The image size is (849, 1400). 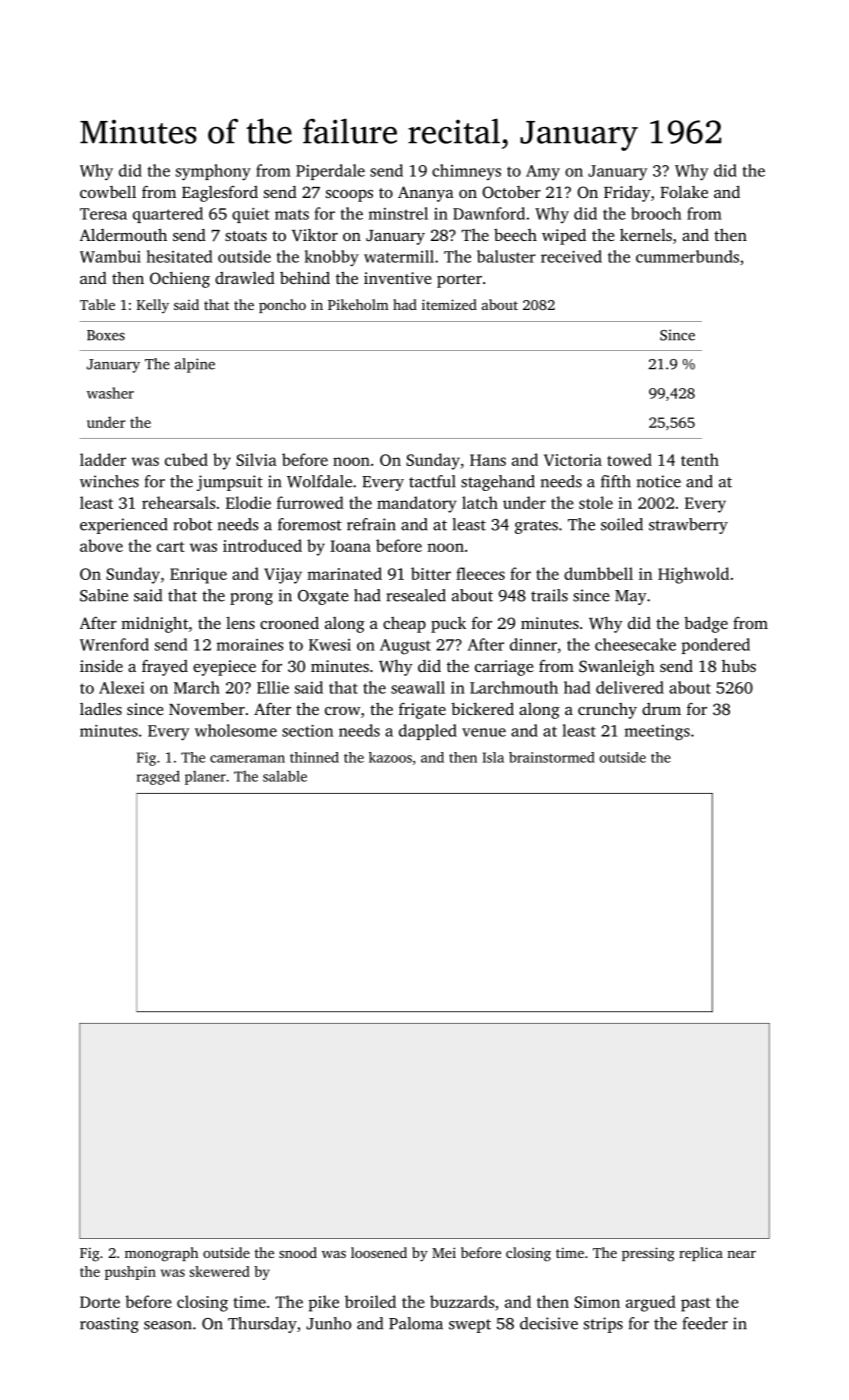 What do you see at coordinates (741, 1254) in the screenshot?
I see `near` at bounding box center [741, 1254].
